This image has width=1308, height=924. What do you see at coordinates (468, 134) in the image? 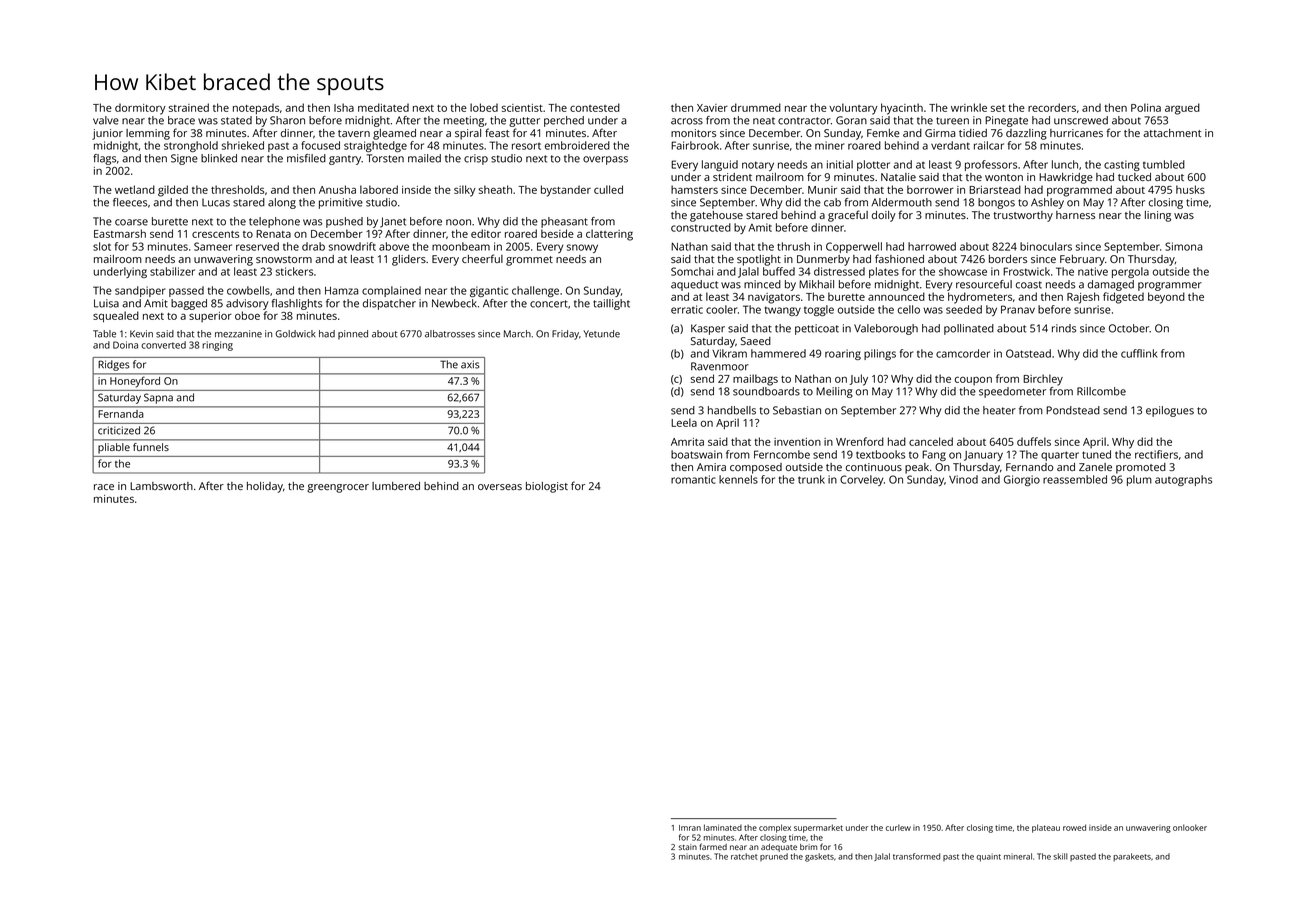
I see `spiral` at bounding box center [468, 134].
